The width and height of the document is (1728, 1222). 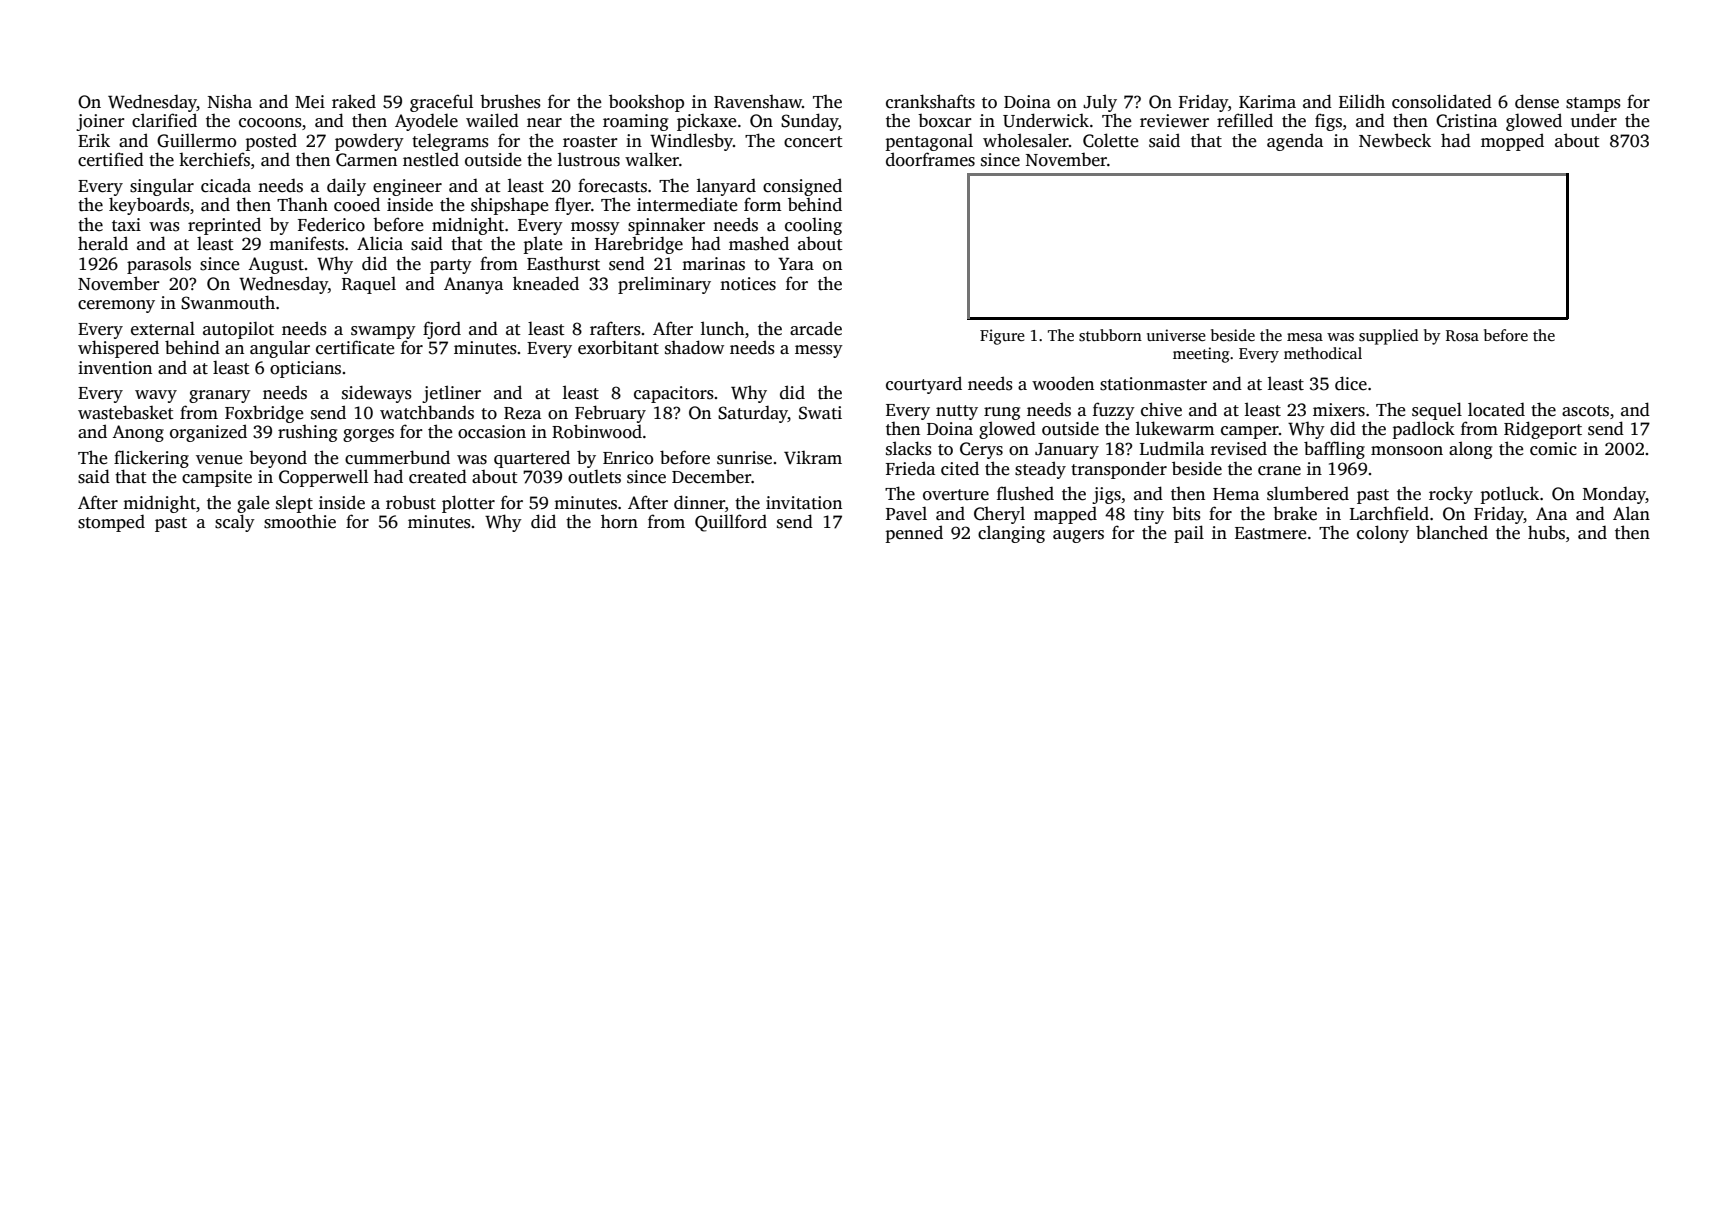 What do you see at coordinates (1295, 142) in the document?
I see `agenda` at bounding box center [1295, 142].
